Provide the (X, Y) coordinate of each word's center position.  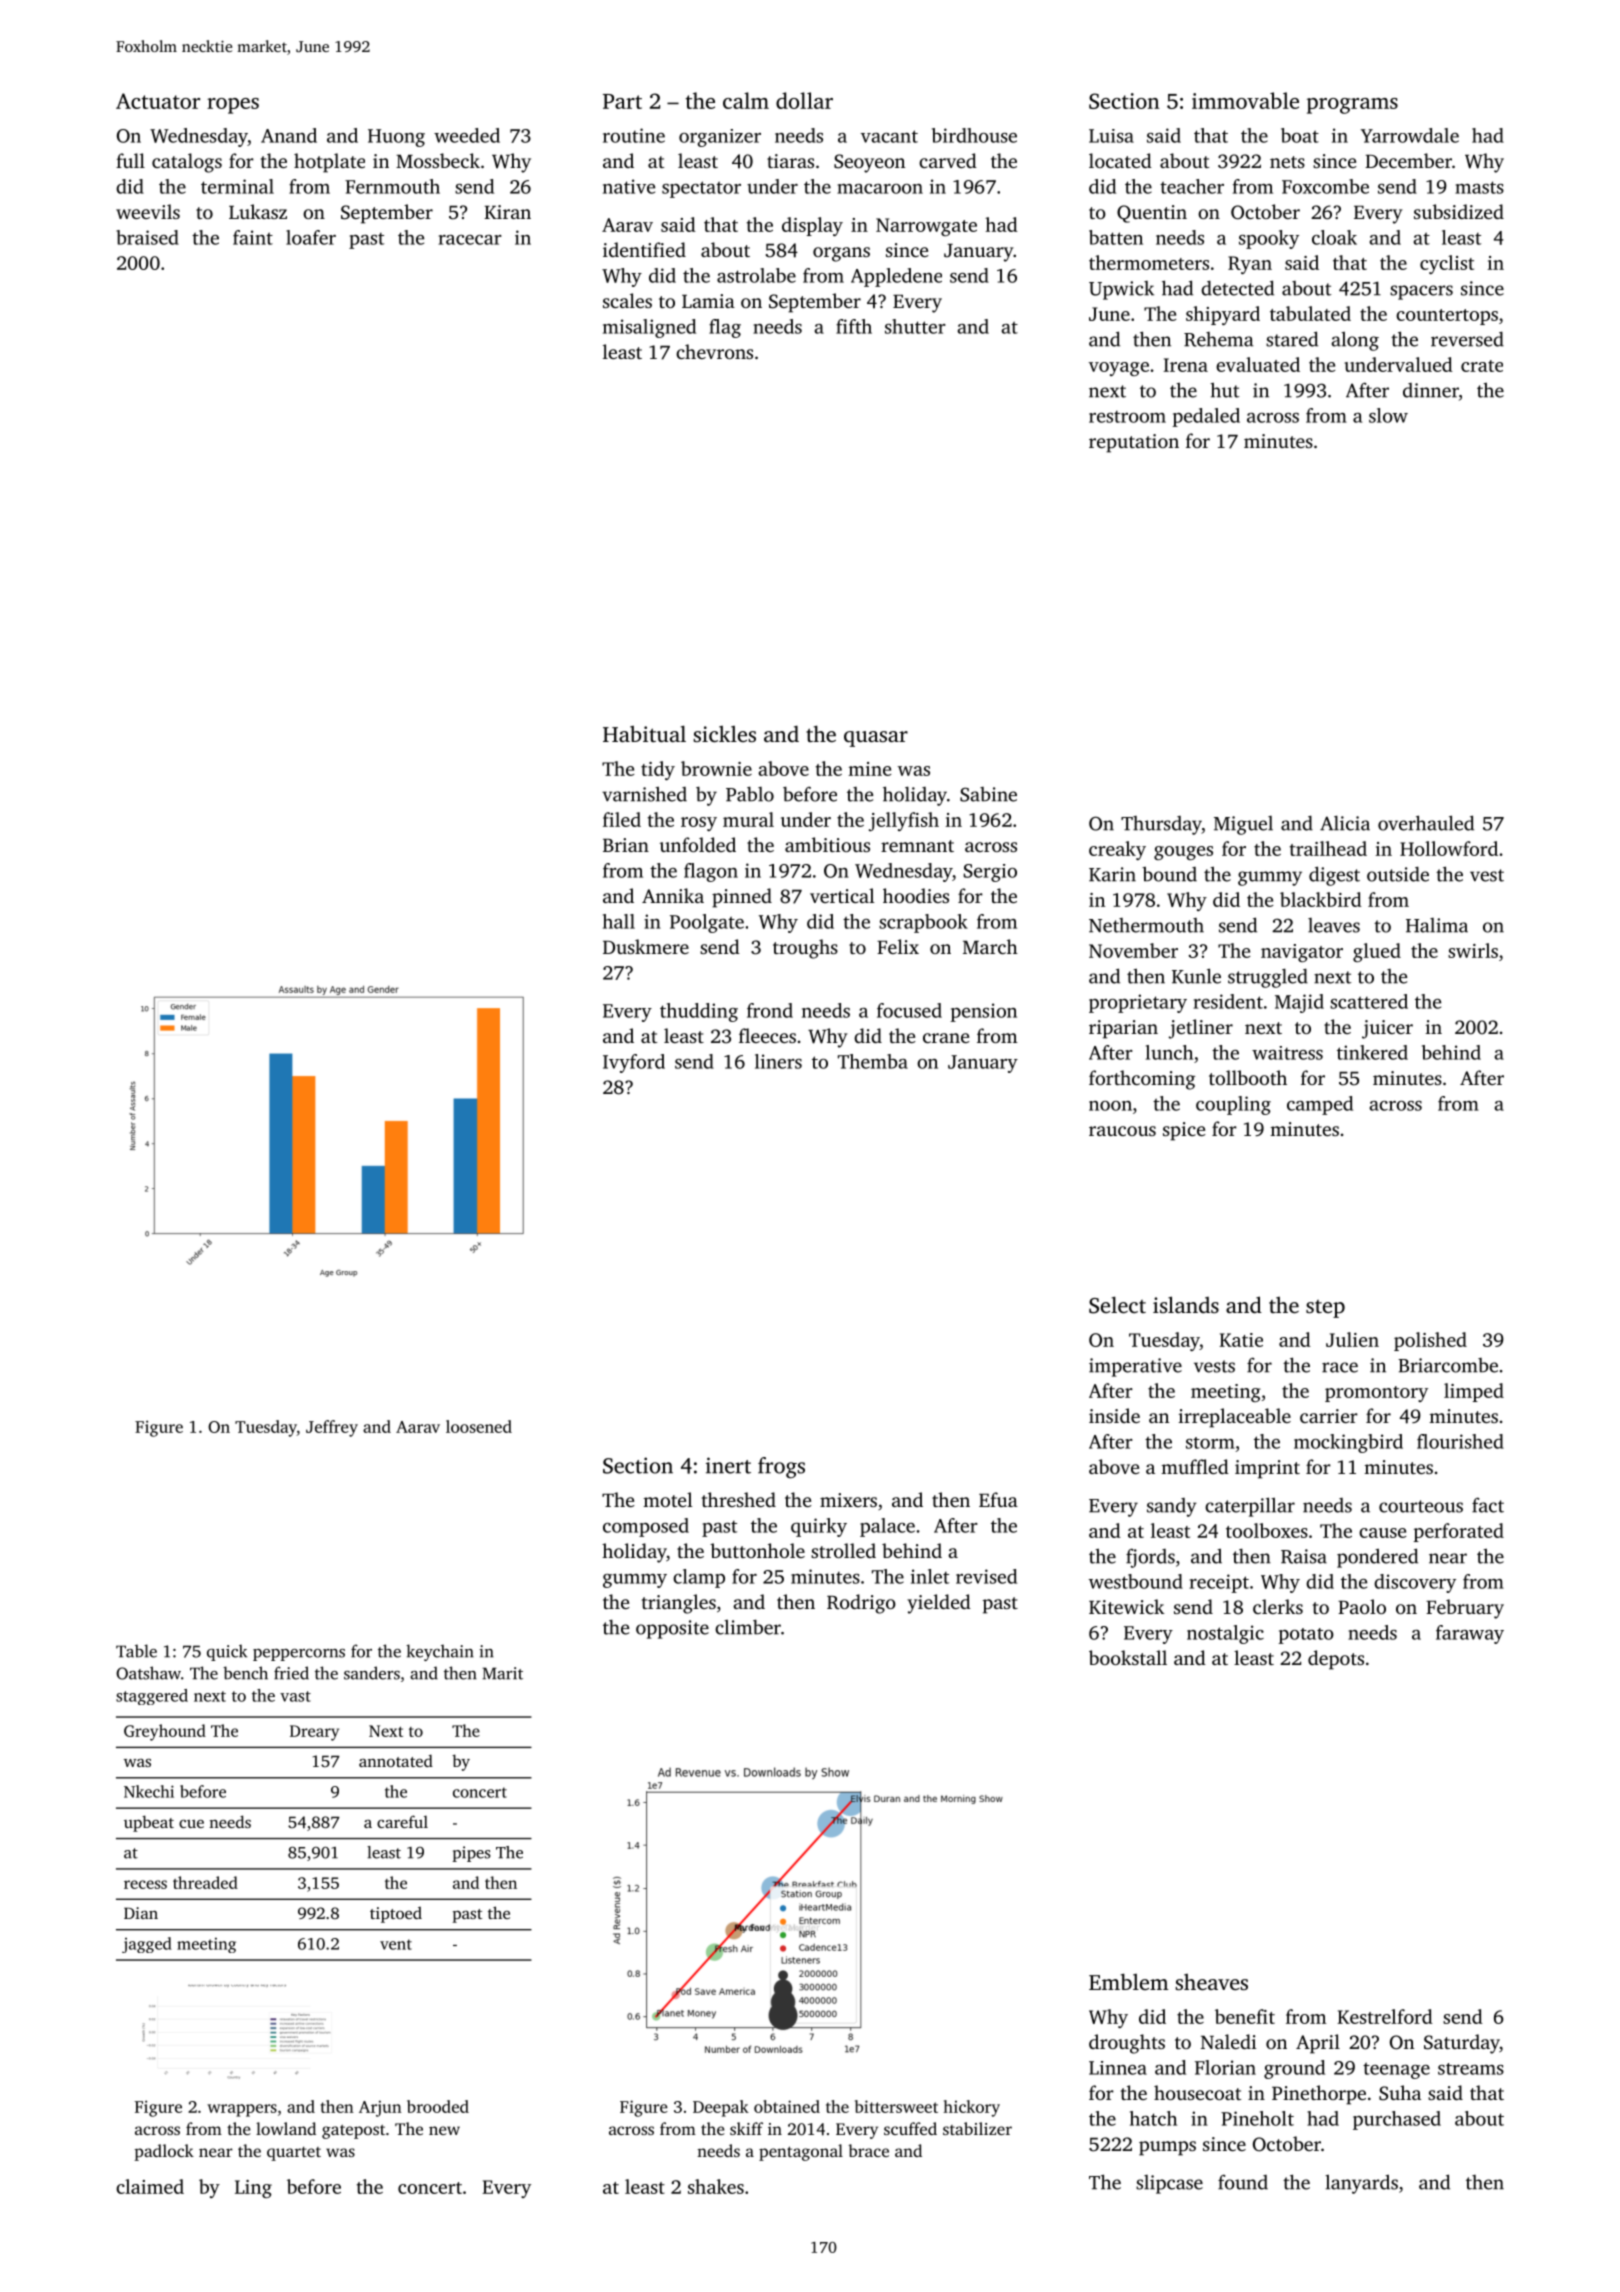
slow (1388, 415)
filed (622, 819)
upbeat (149, 1823)
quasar (876, 739)
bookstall (1128, 1657)
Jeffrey (332, 1428)
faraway (1470, 1634)
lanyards (1361, 2184)
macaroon (880, 189)
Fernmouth (392, 186)
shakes (716, 2186)
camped (1320, 1105)
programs (1352, 106)
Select (1117, 1305)
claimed (150, 2186)
